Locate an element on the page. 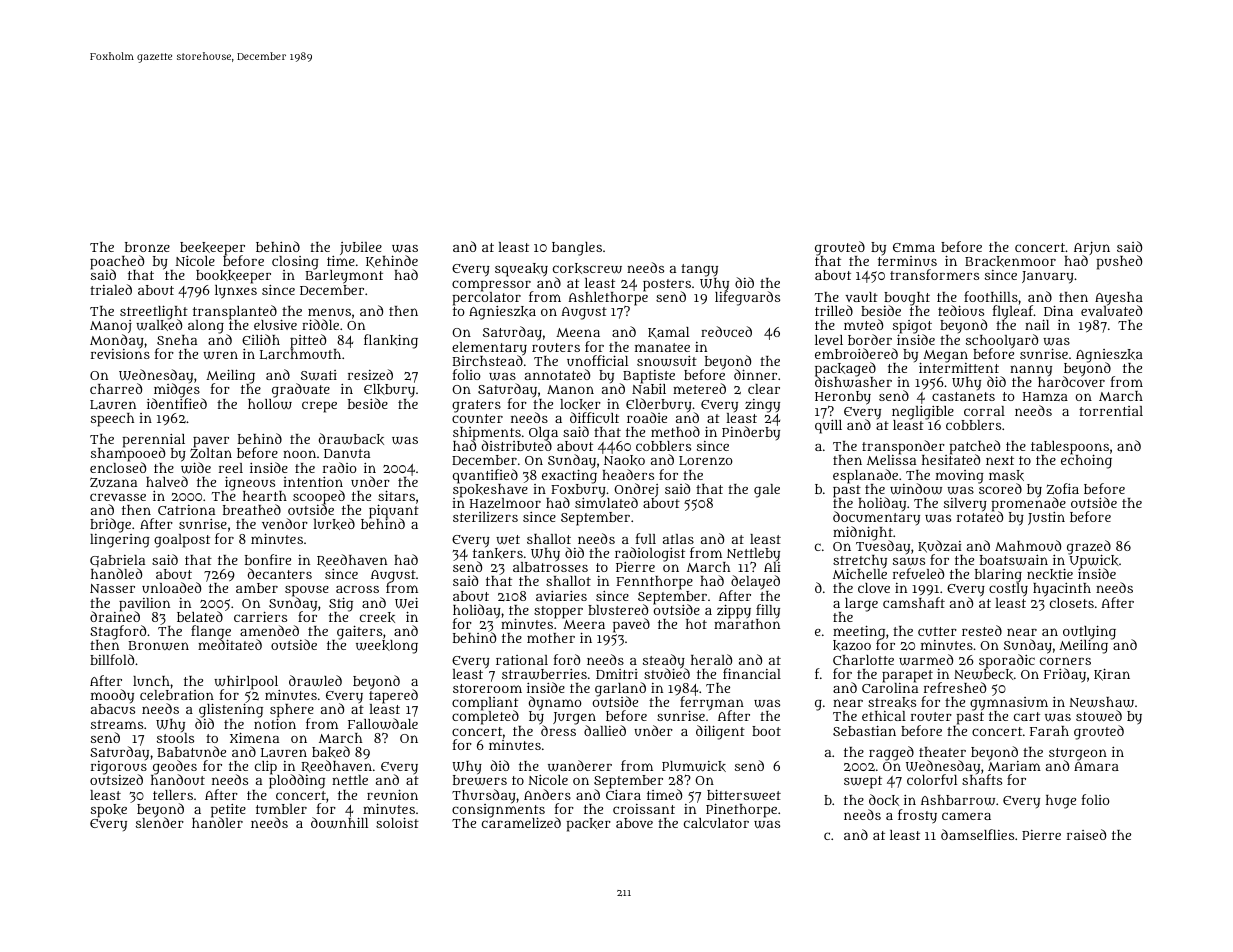  Eilidh is located at coordinates (261, 339).
